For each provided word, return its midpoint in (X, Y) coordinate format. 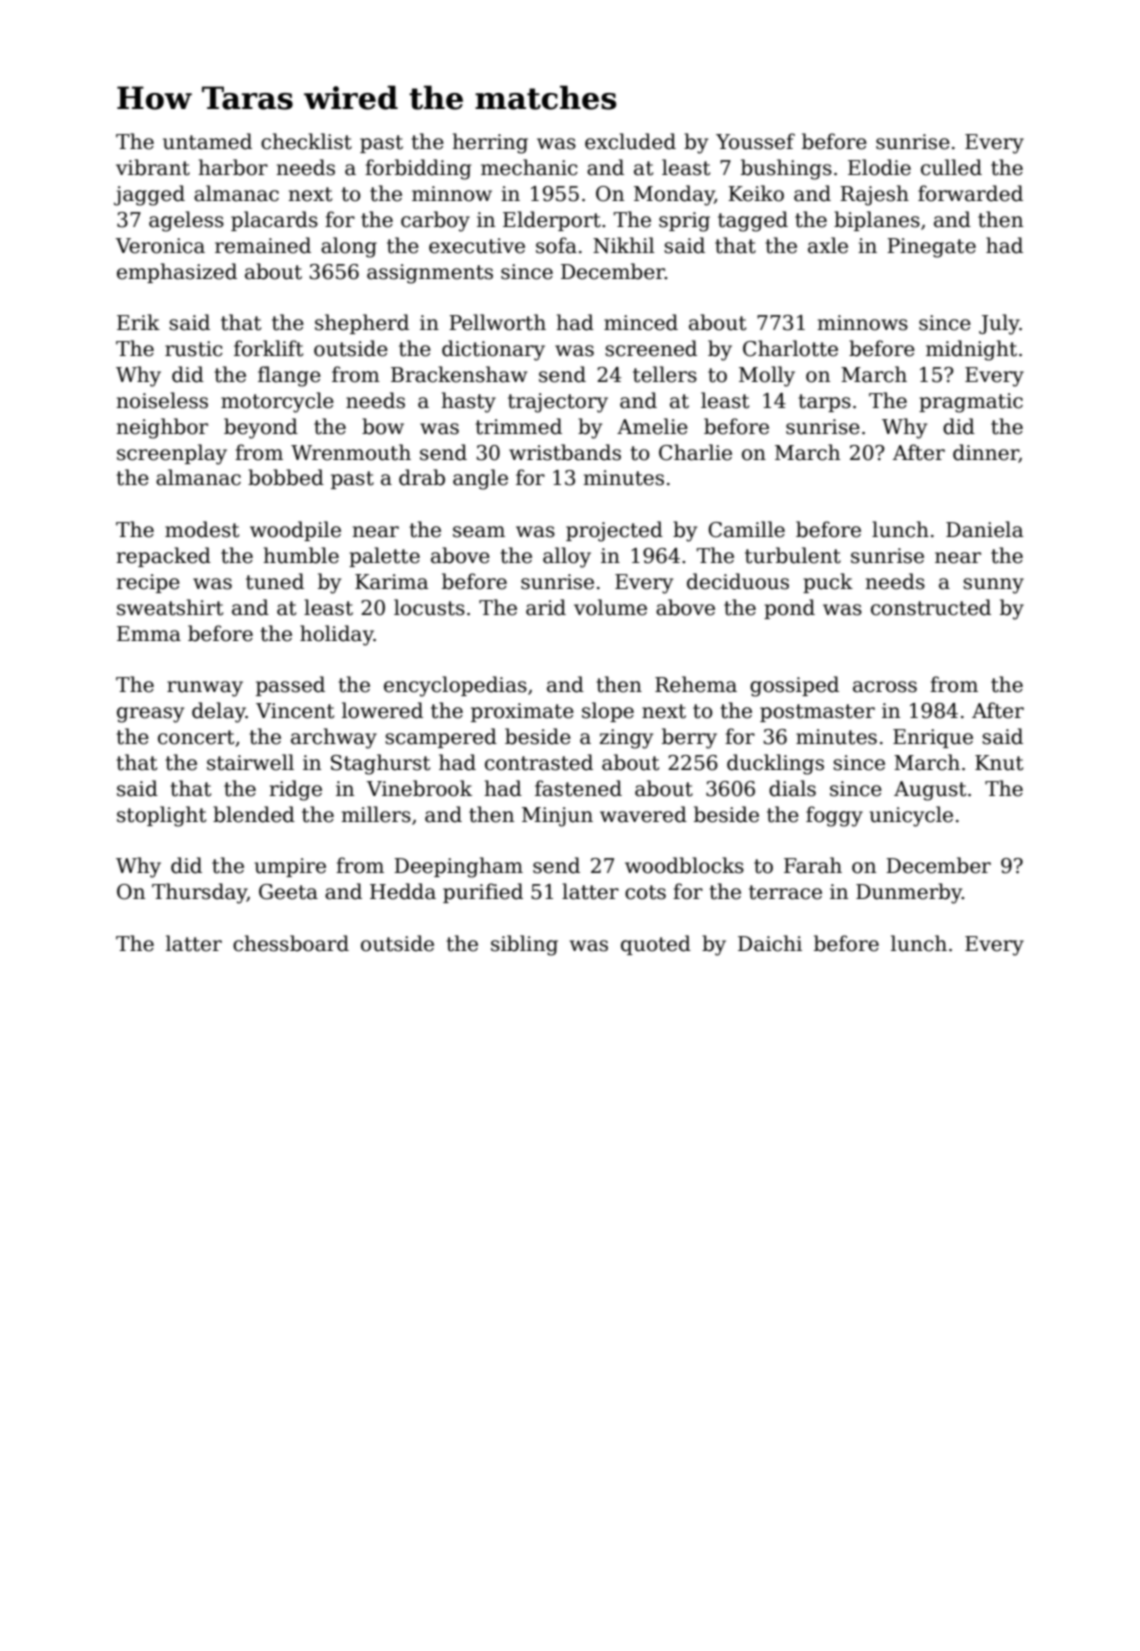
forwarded (970, 193)
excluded (630, 141)
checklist (306, 141)
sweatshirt (170, 607)
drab (422, 477)
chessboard (291, 943)
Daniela (984, 529)
